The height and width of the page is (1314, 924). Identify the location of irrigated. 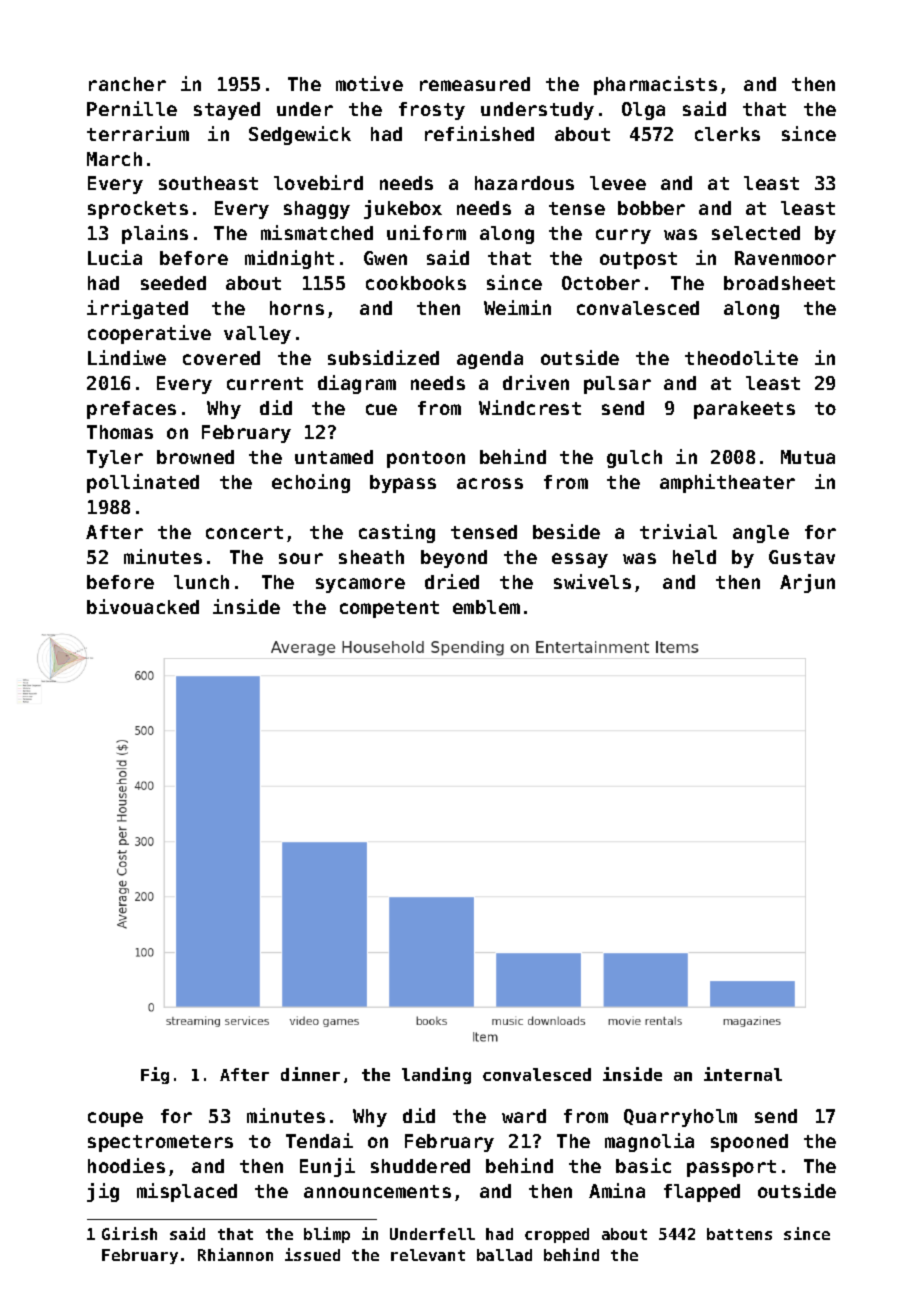
(137, 309).
